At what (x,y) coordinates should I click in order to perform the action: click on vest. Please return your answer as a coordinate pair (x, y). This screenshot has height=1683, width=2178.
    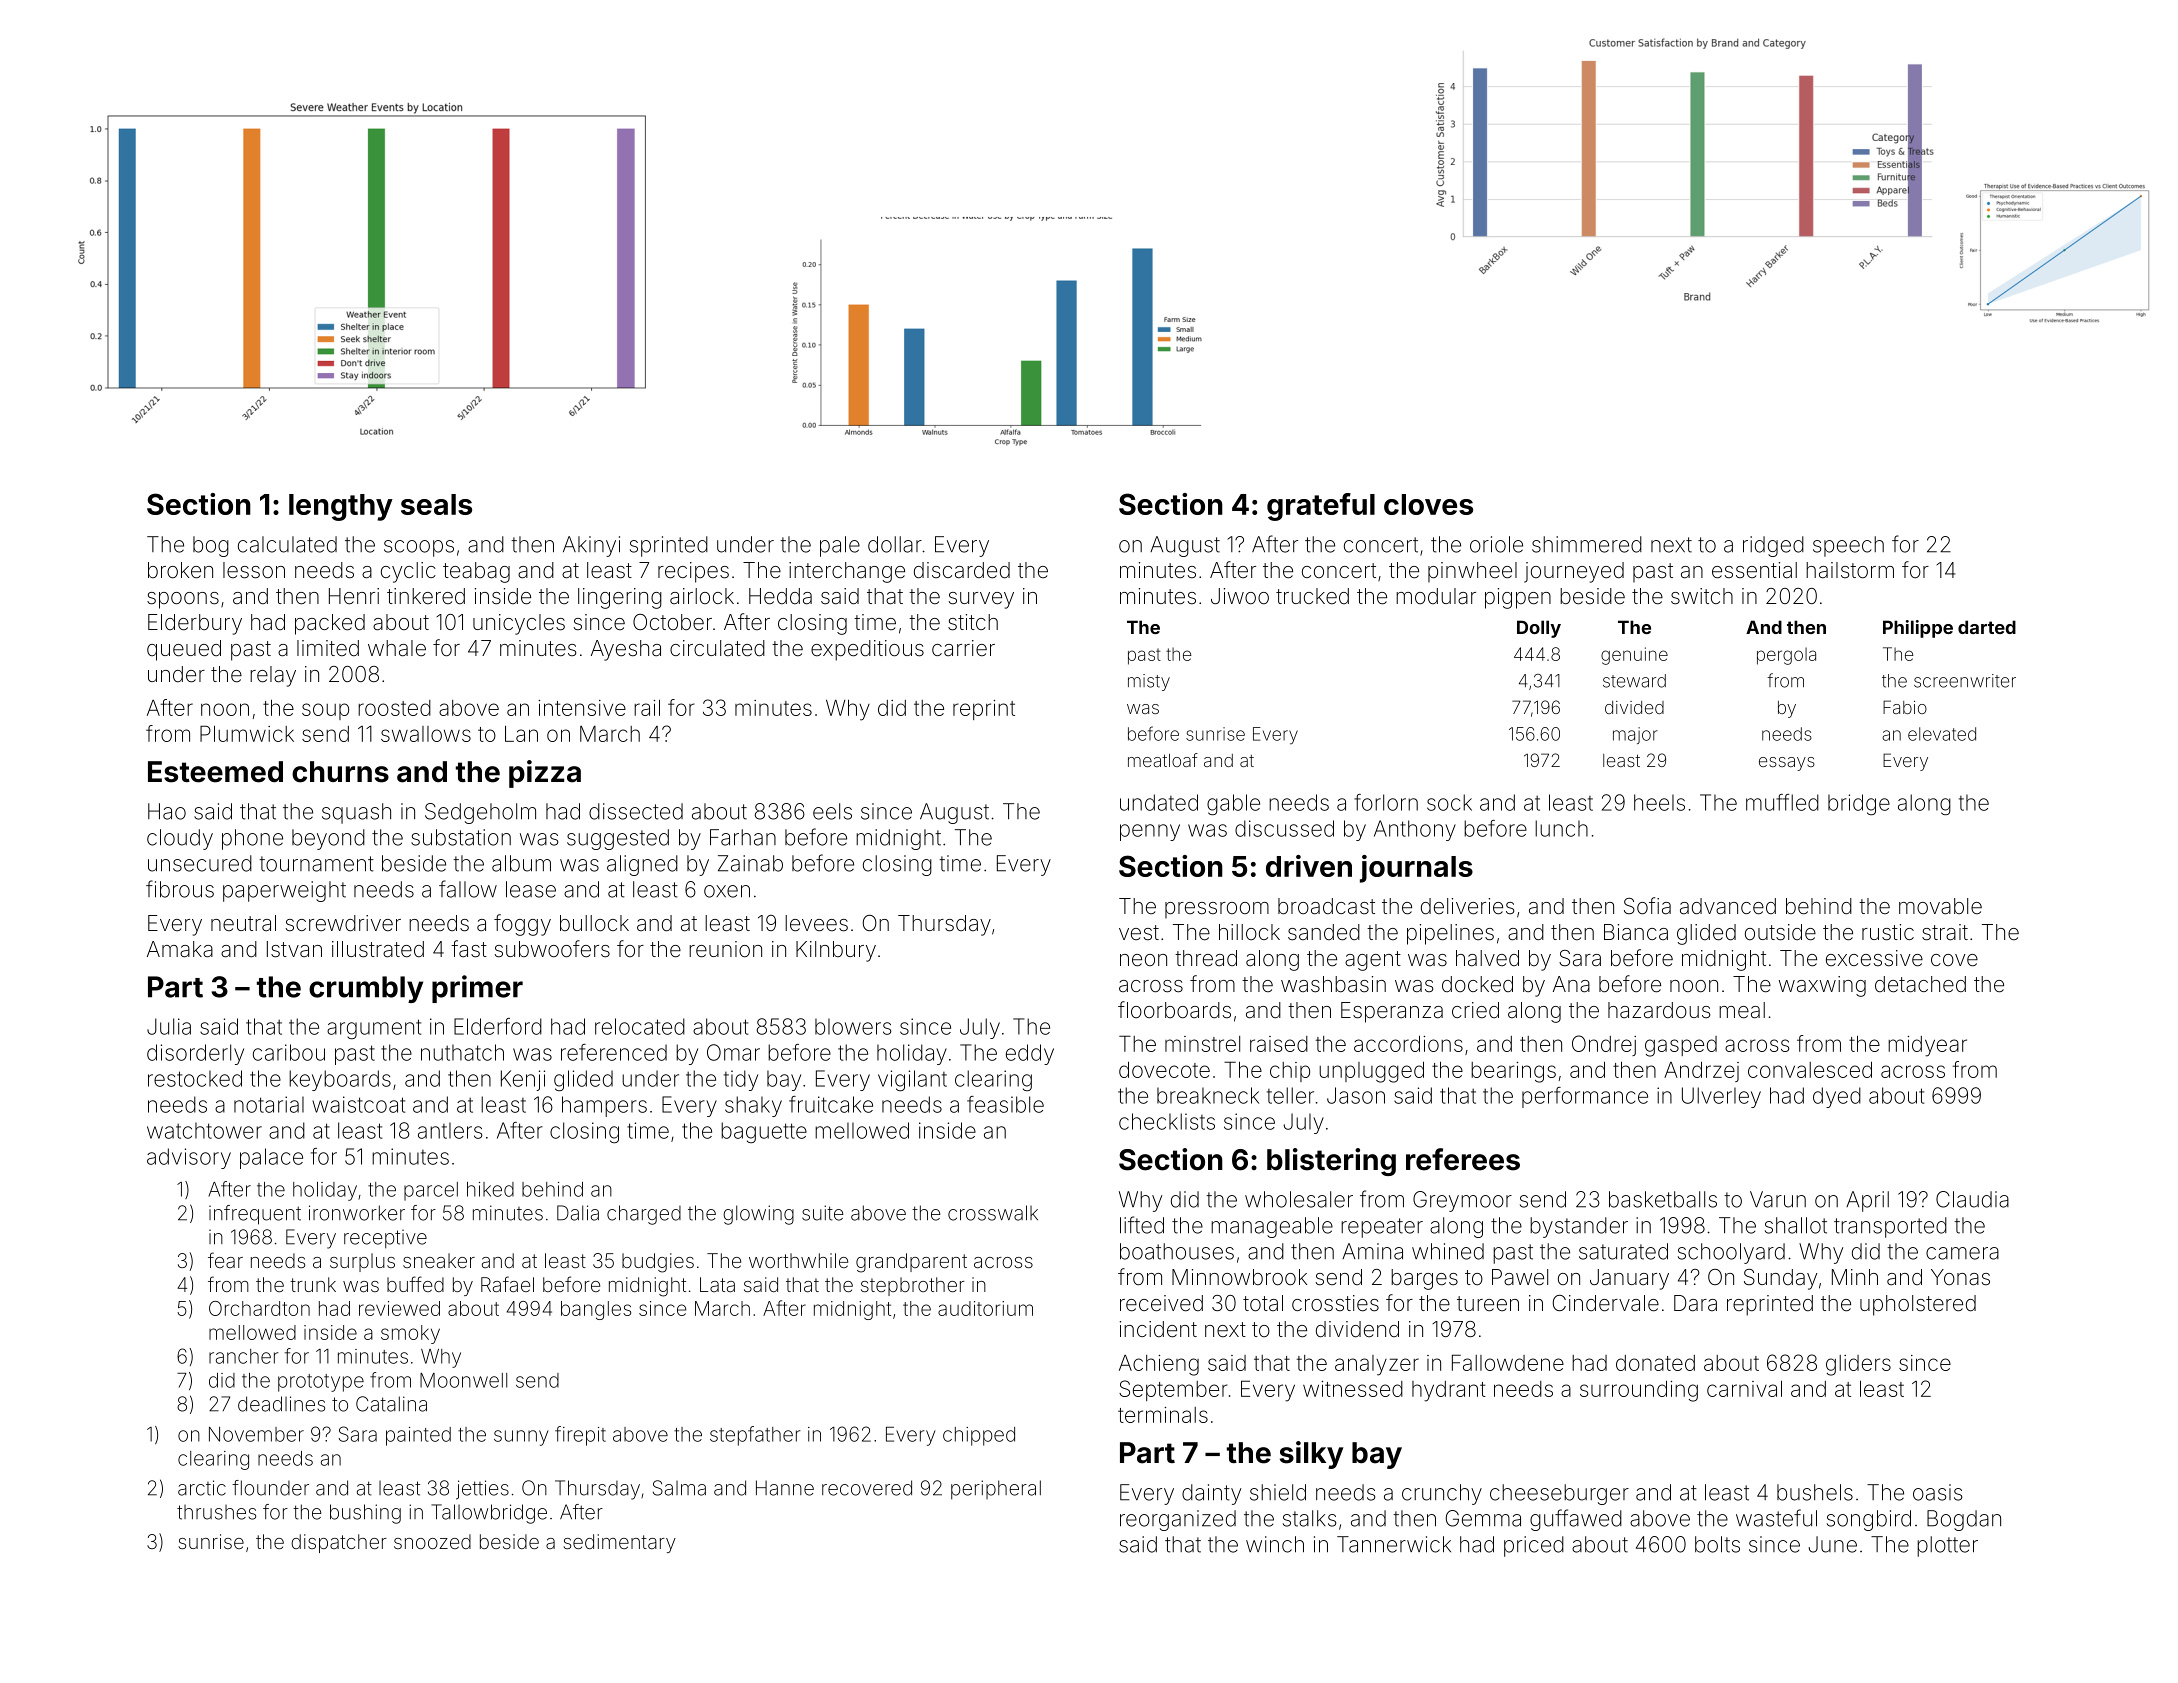
    Looking at the image, I should click on (1139, 933).
